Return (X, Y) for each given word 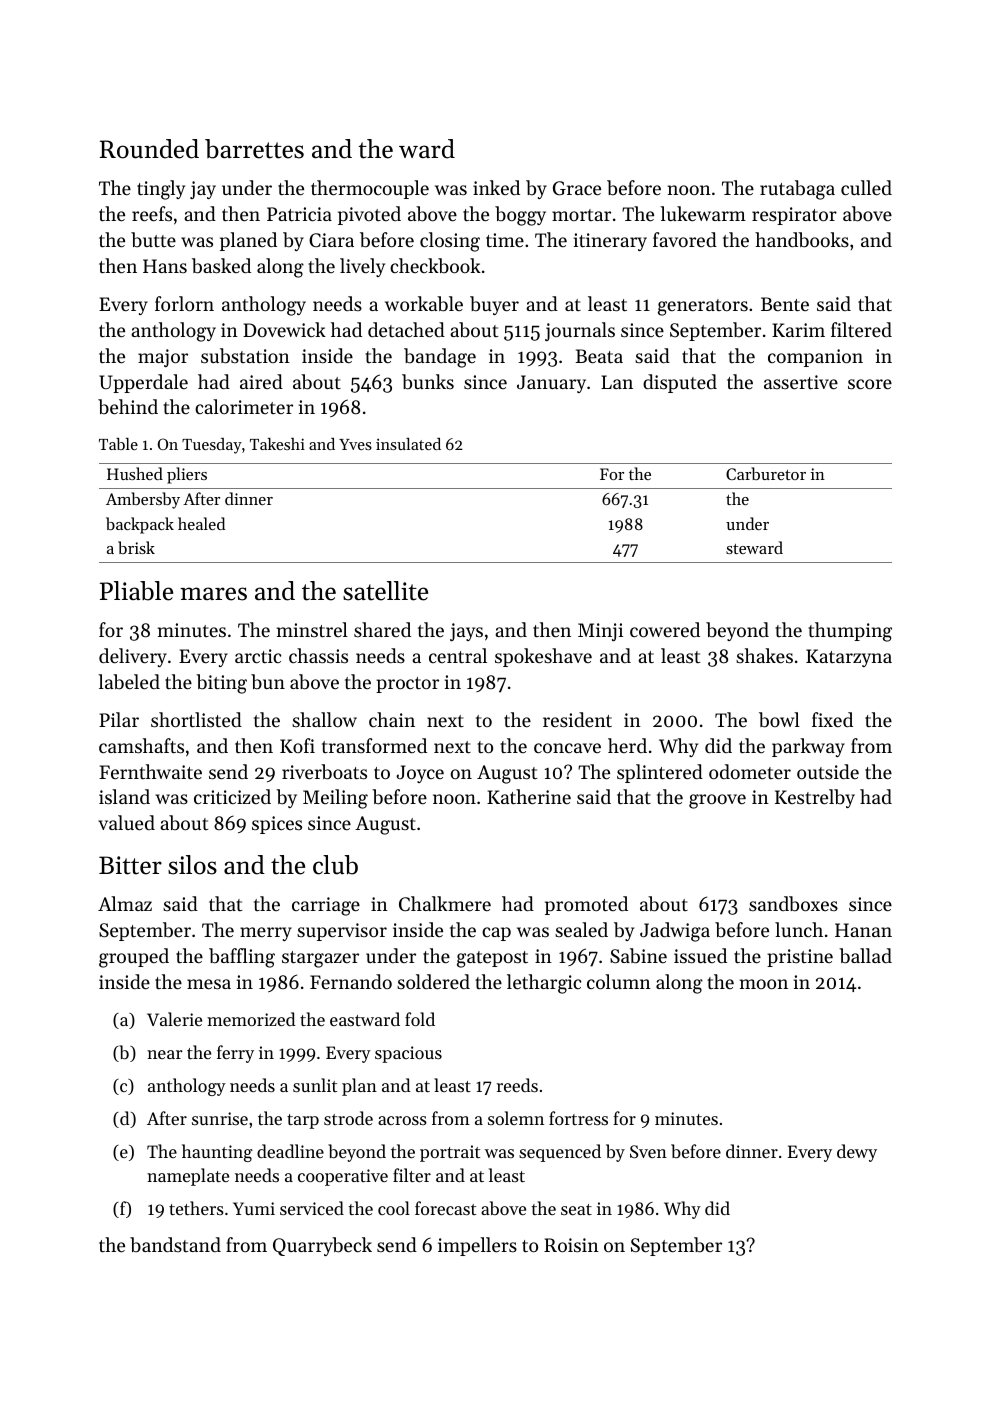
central (458, 655)
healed (201, 523)
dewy (857, 1153)
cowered (665, 629)
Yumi (254, 1208)
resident (577, 719)
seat (576, 1209)
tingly (161, 190)
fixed (832, 719)
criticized (232, 796)
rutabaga (797, 190)
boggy (520, 216)
